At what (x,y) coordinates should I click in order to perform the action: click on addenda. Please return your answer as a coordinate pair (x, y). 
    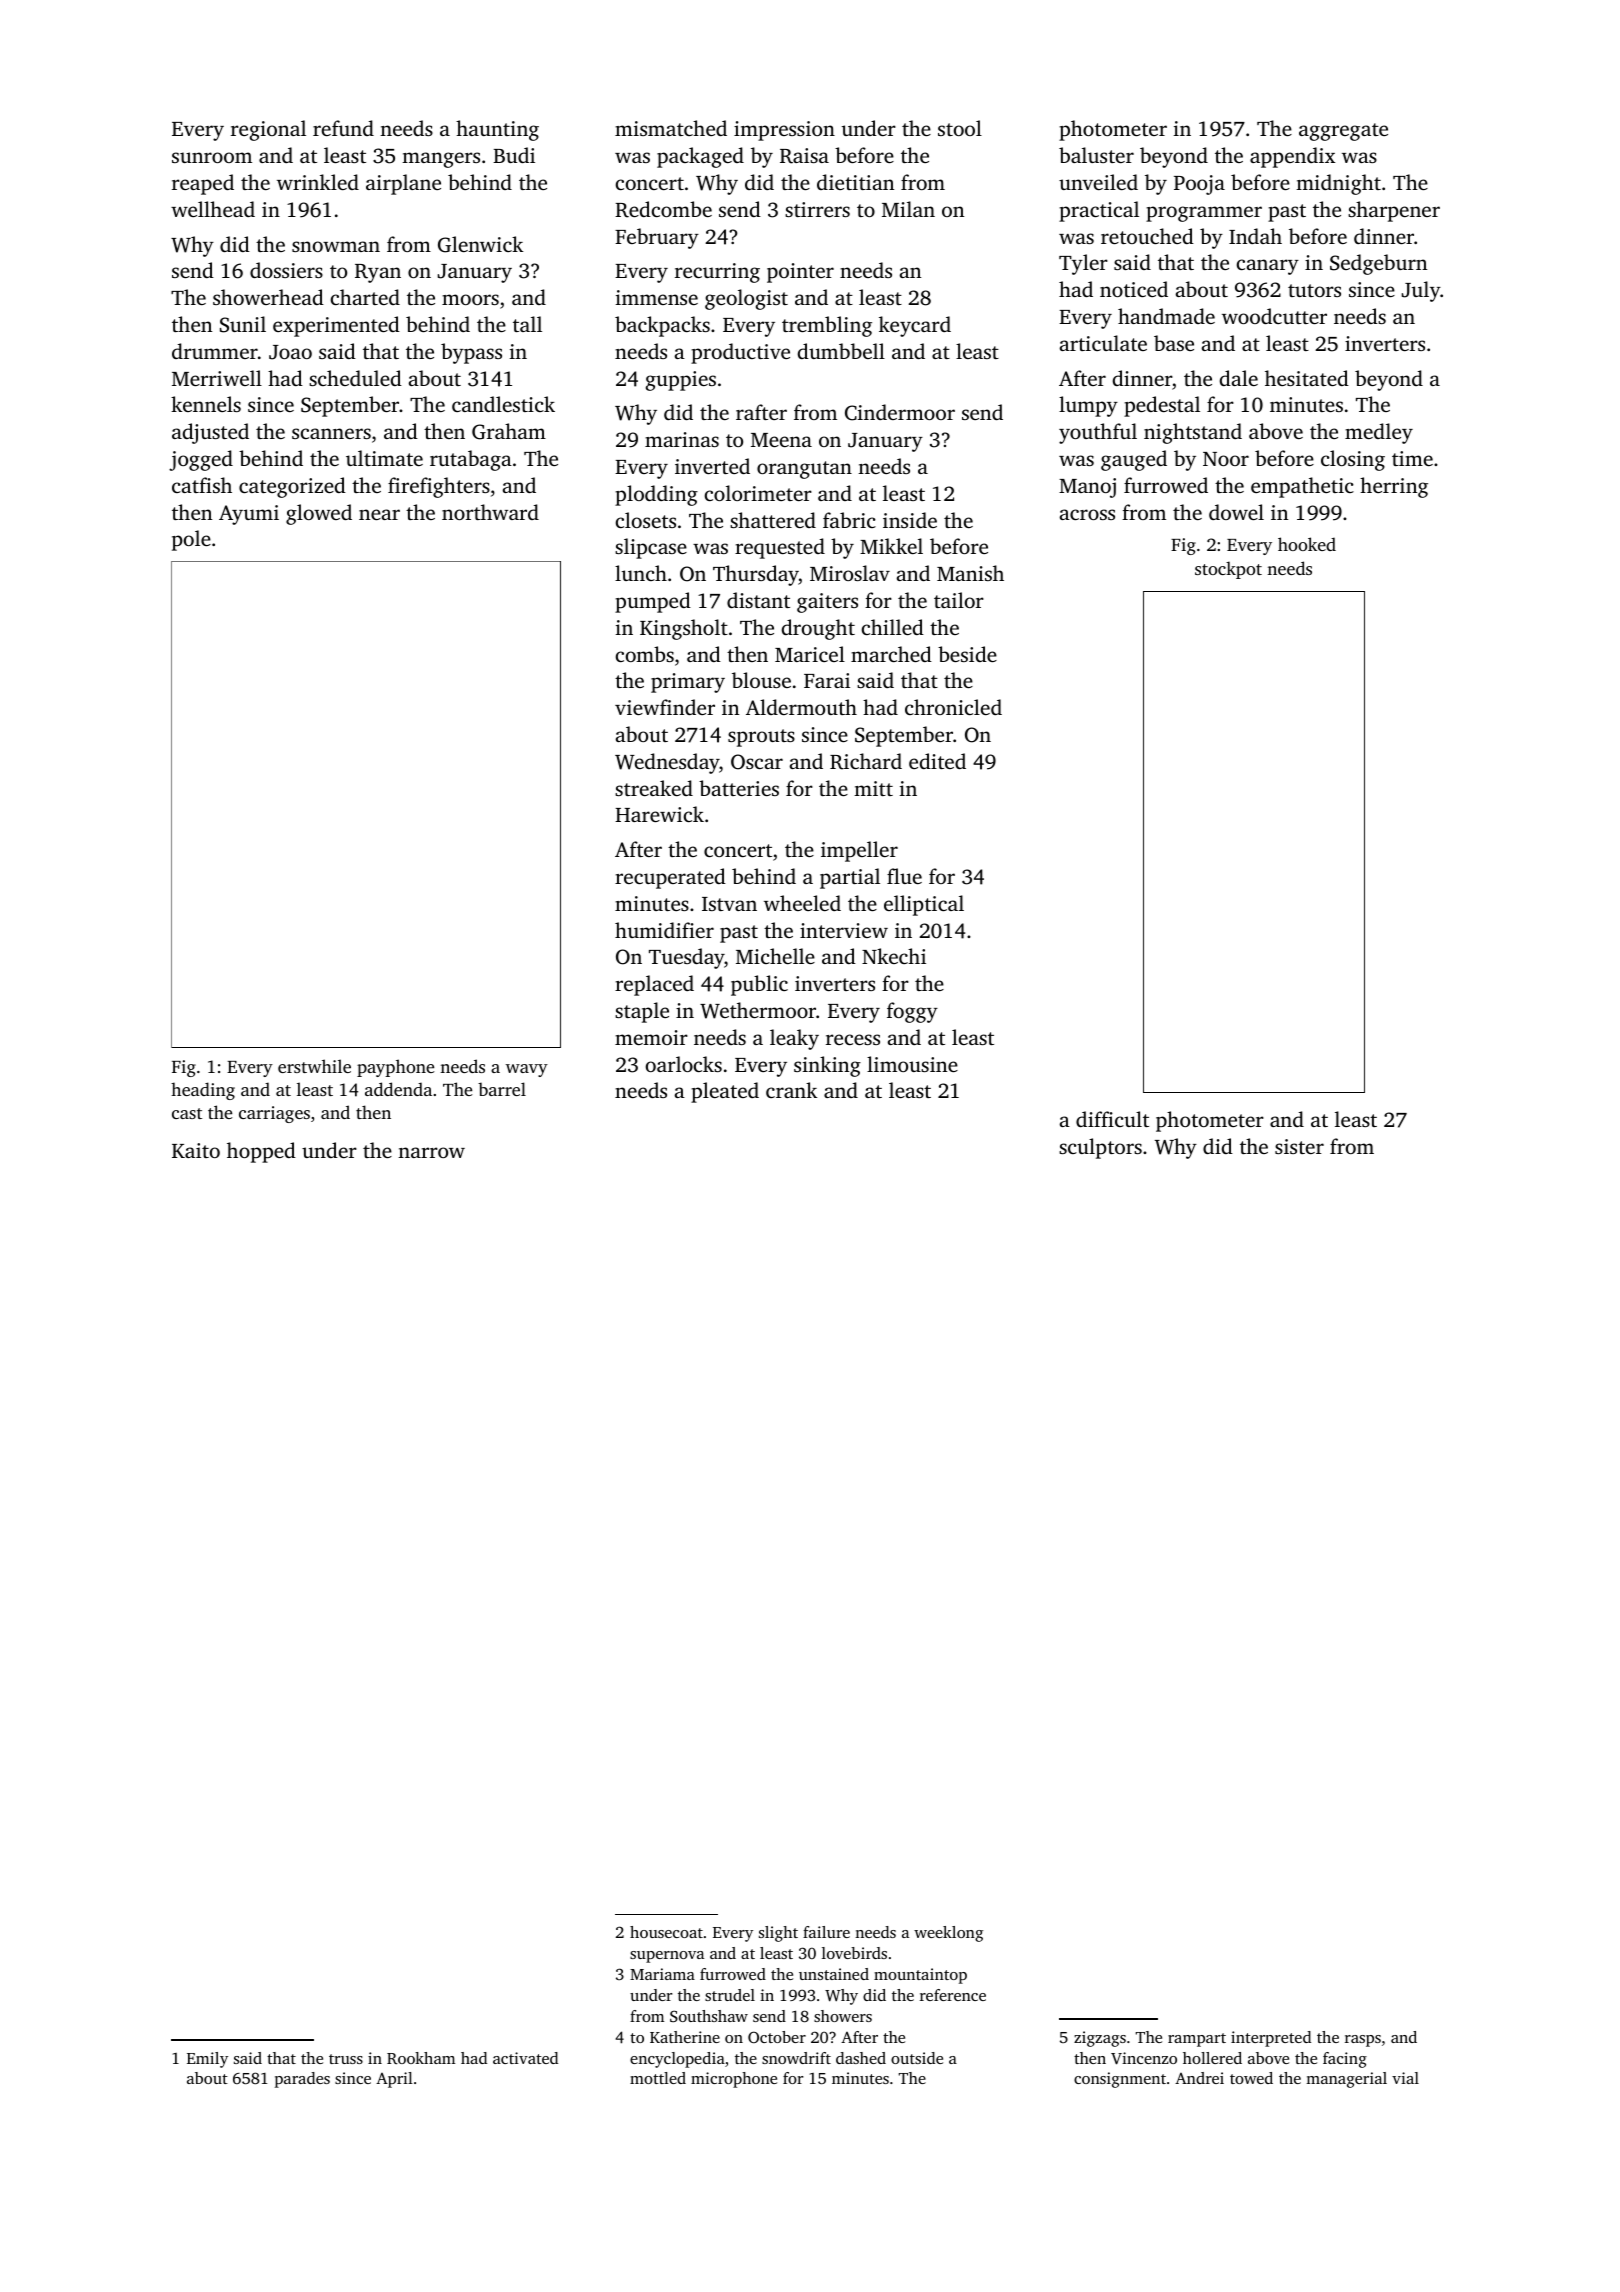
    Looking at the image, I should click on (398, 1089).
